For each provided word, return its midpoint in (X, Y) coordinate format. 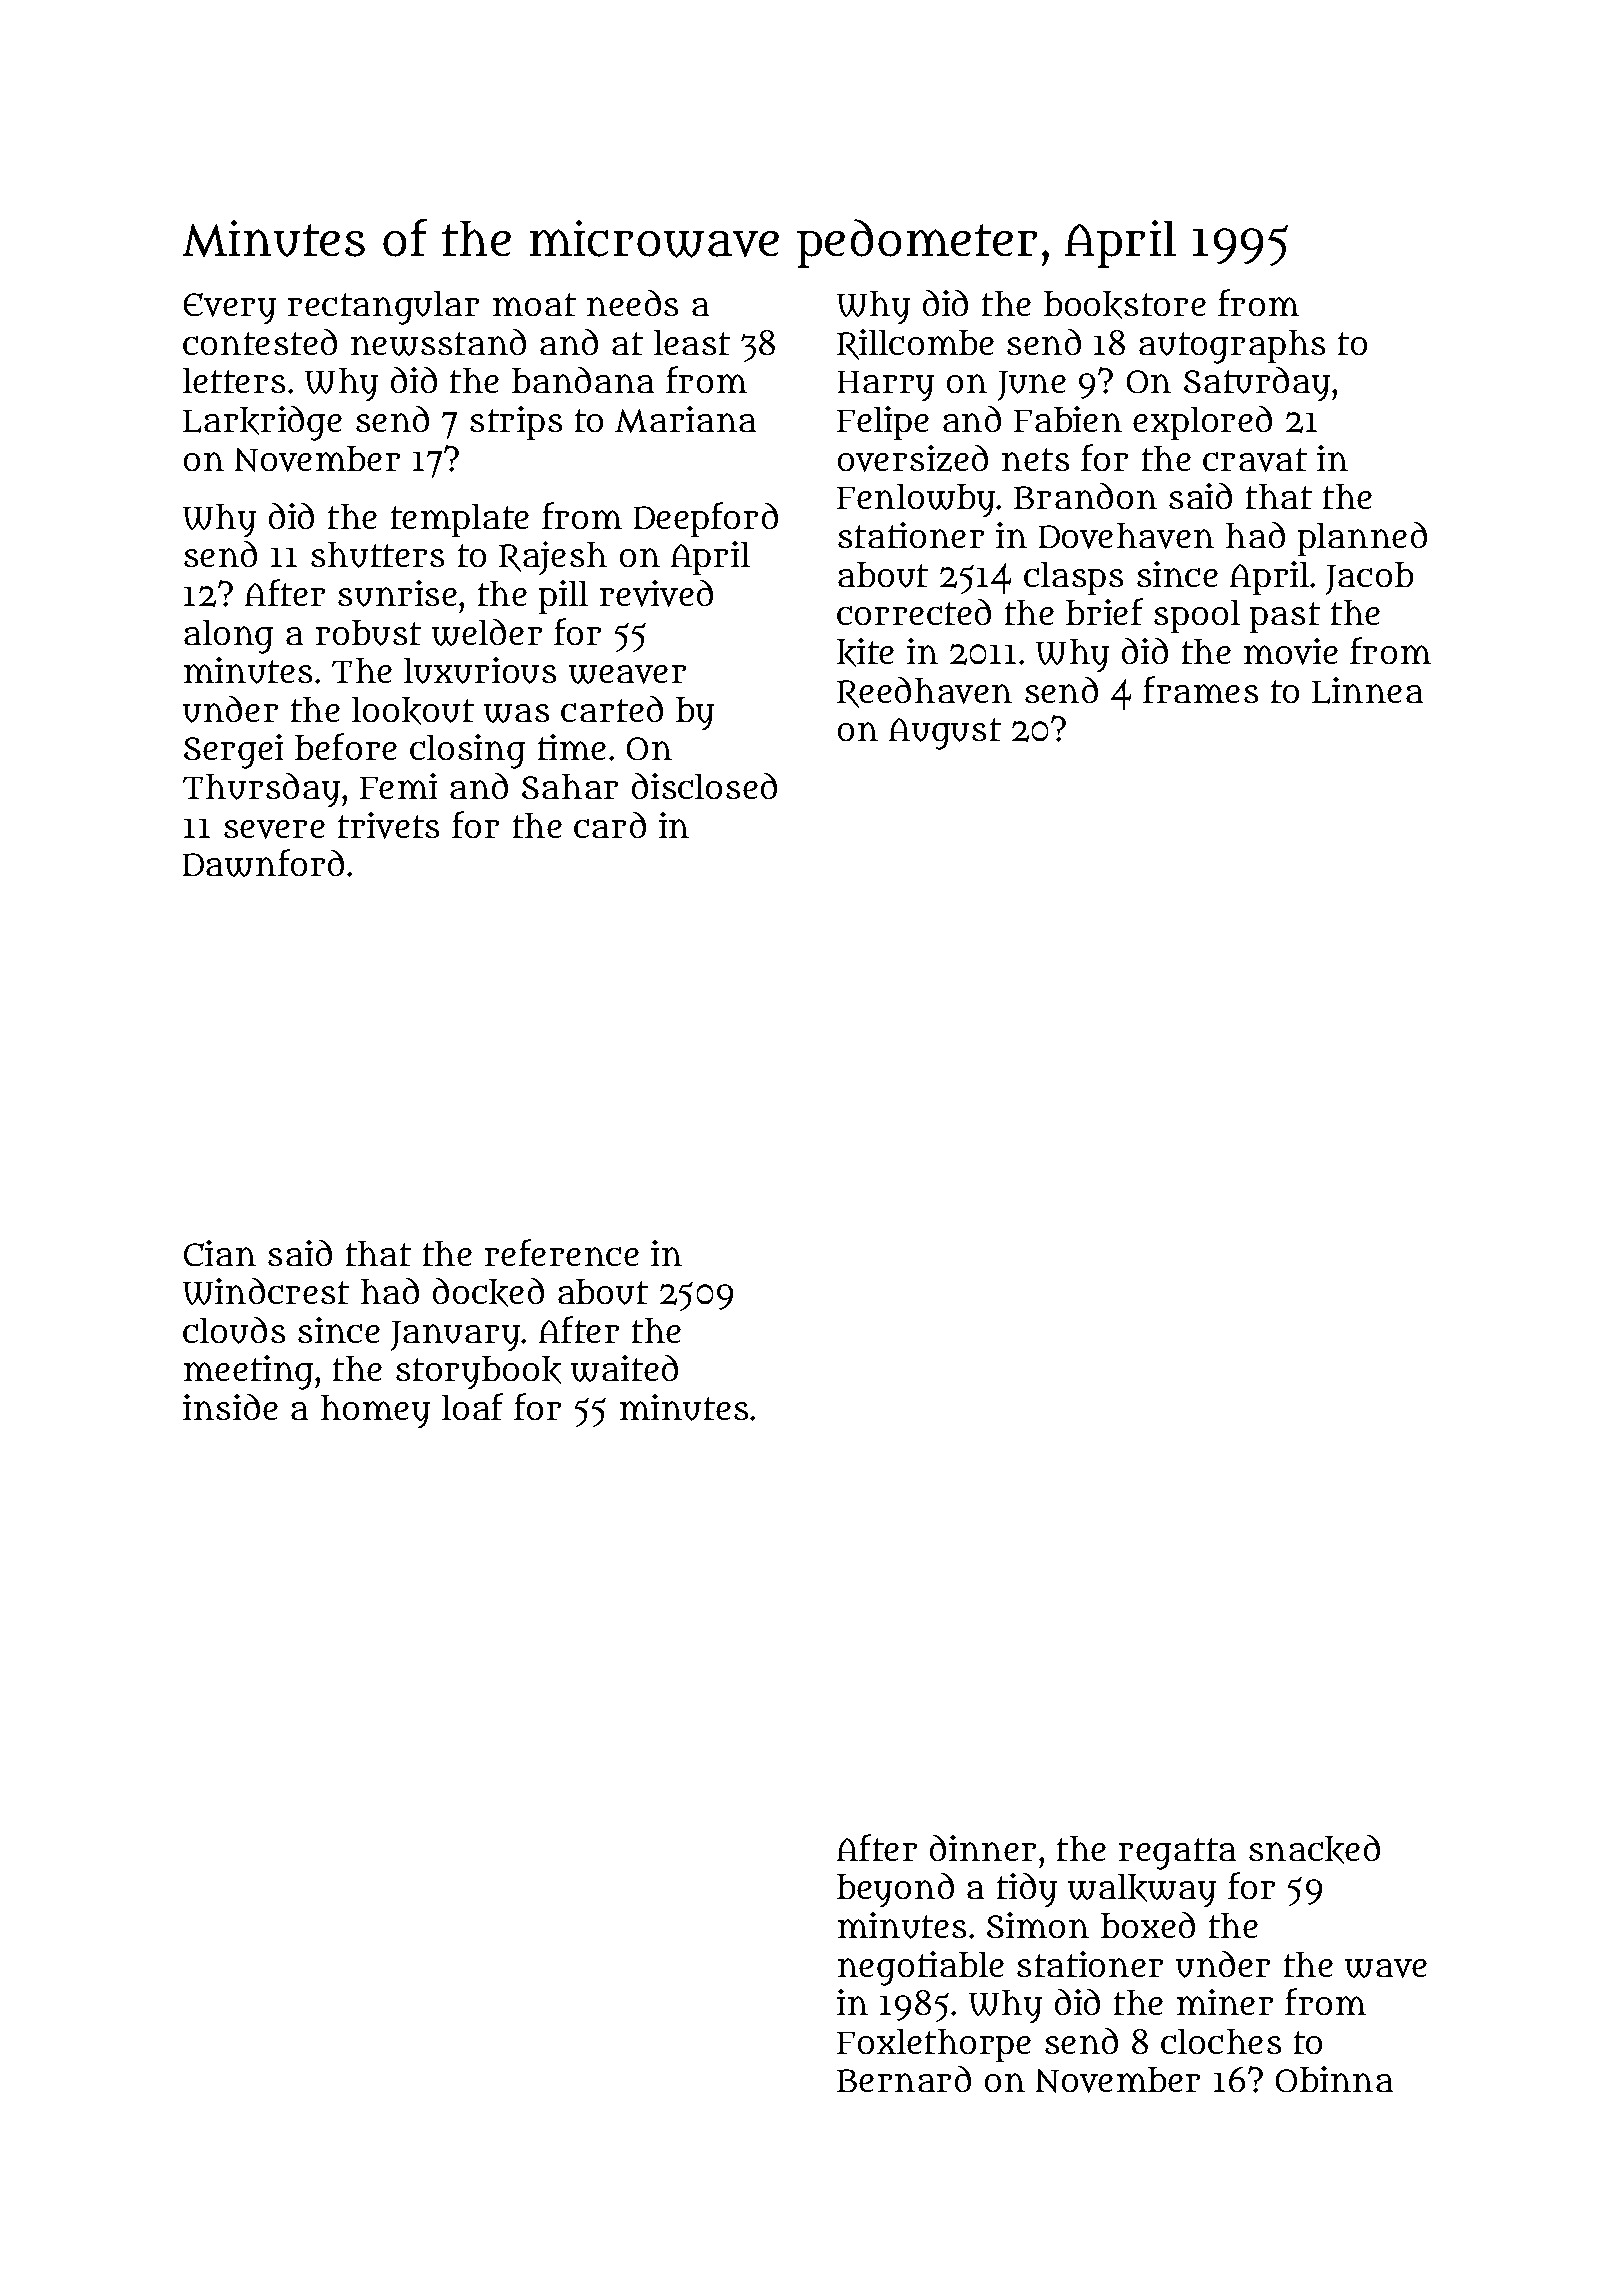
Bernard (904, 2079)
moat (534, 304)
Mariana (685, 419)
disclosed (704, 786)
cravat (1255, 460)
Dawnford (263, 863)
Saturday (1257, 384)
